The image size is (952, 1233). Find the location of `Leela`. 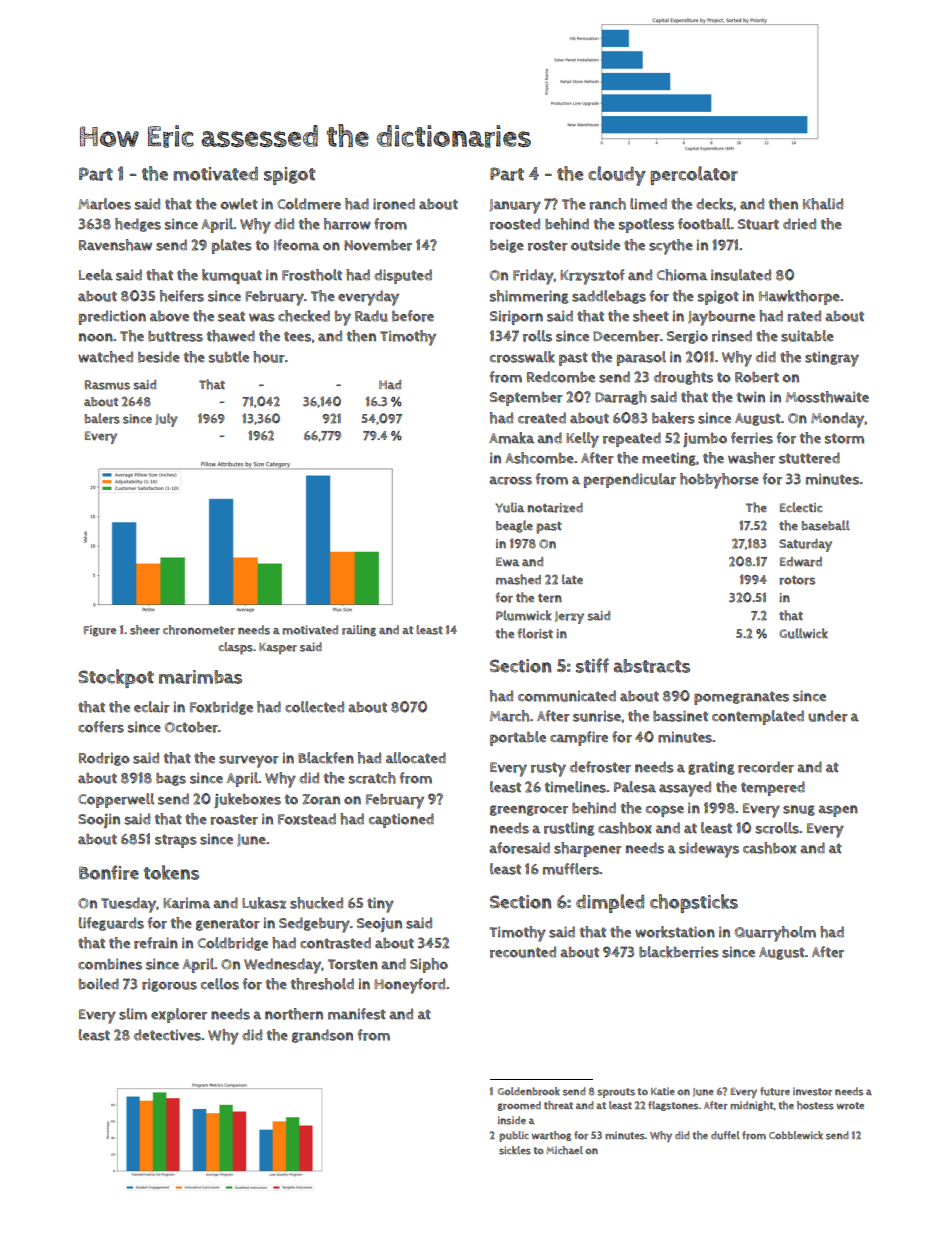

Leela is located at coordinates (96, 275).
